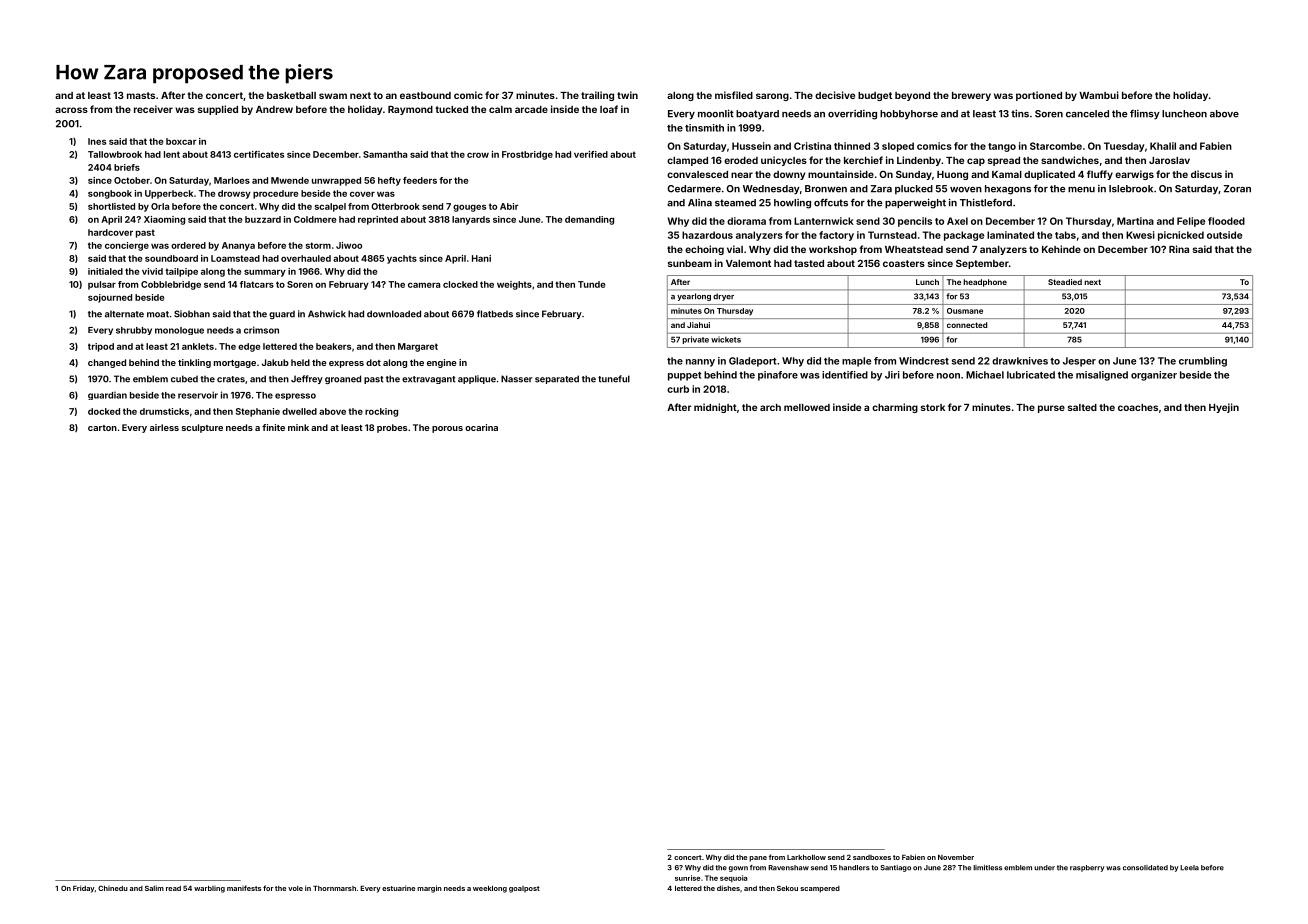  What do you see at coordinates (509, 206) in the screenshot?
I see `Abir` at bounding box center [509, 206].
